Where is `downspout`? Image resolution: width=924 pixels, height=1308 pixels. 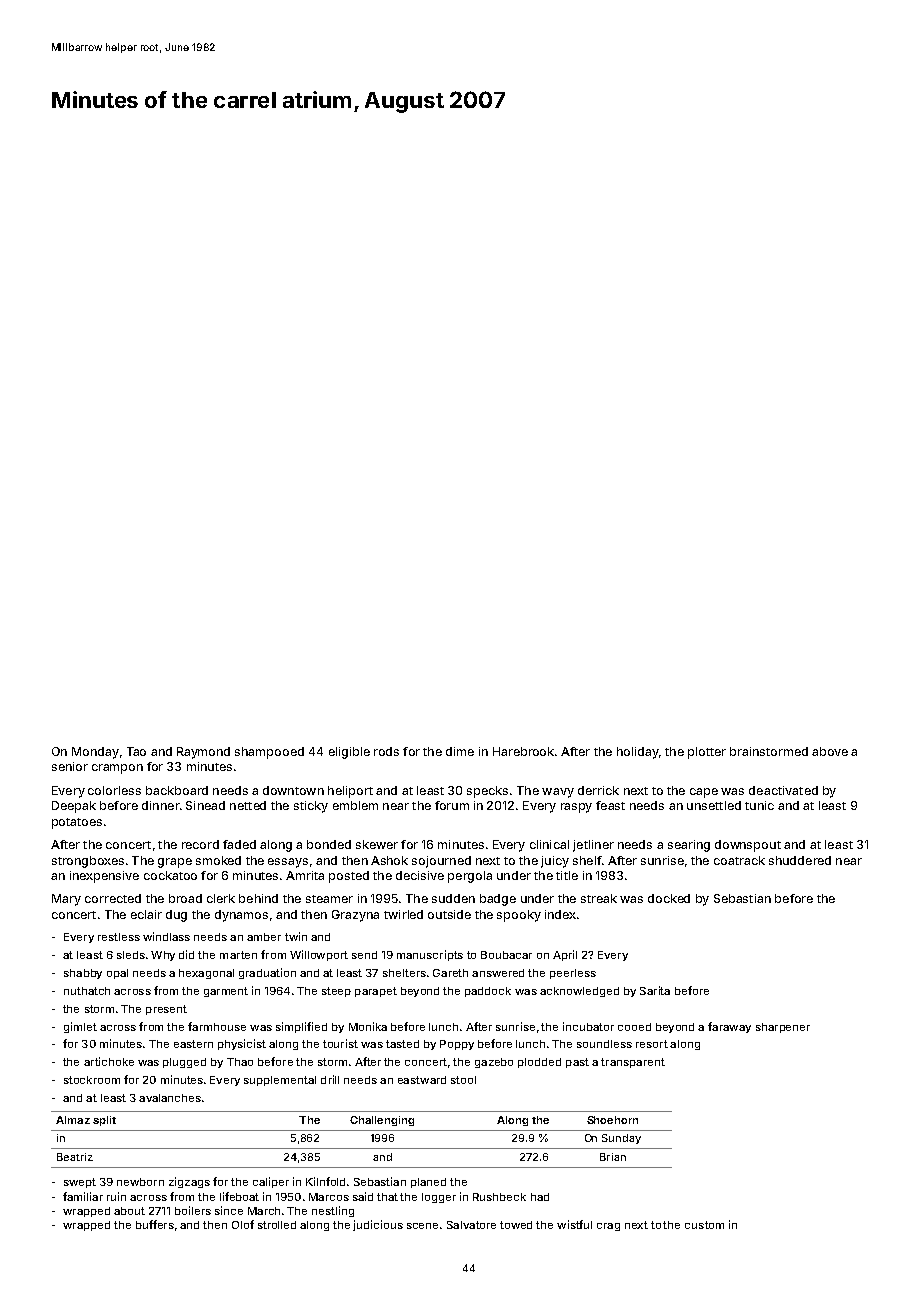 downspout is located at coordinates (748, 846).
